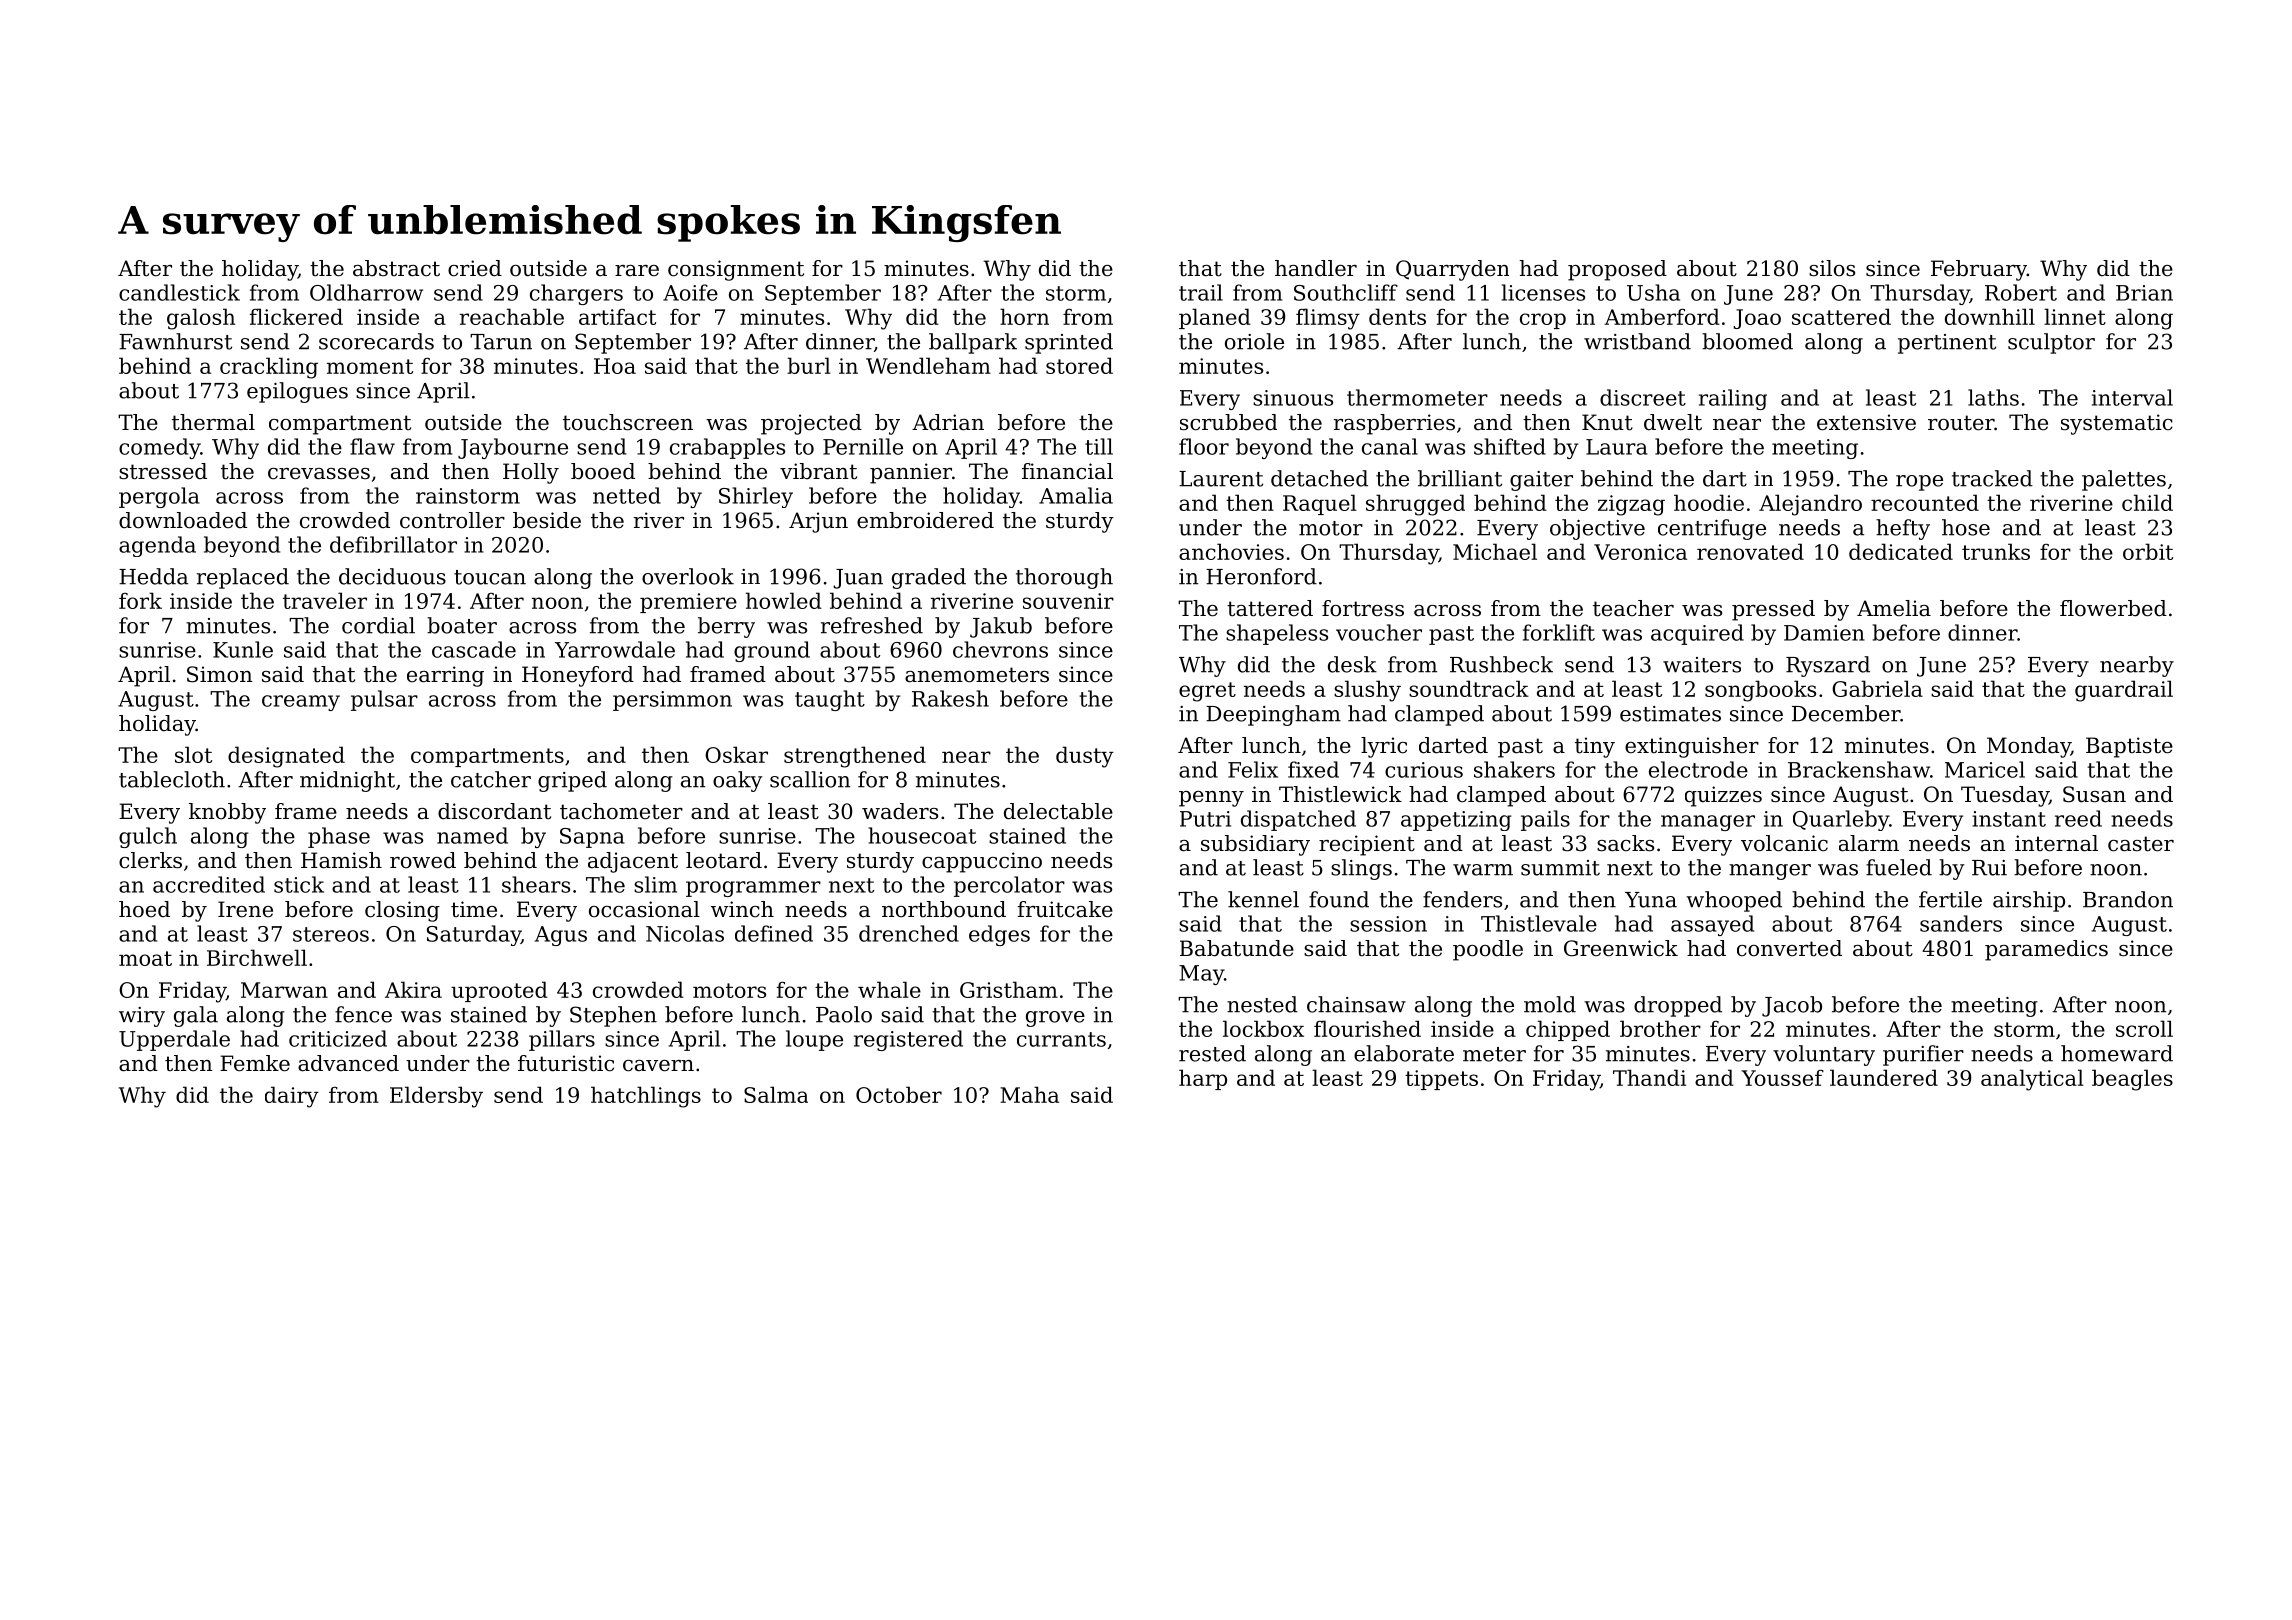  What do you see at coordinates (1079, 365) in the image?
I see `stored` at bounding box center [1079, 365].
